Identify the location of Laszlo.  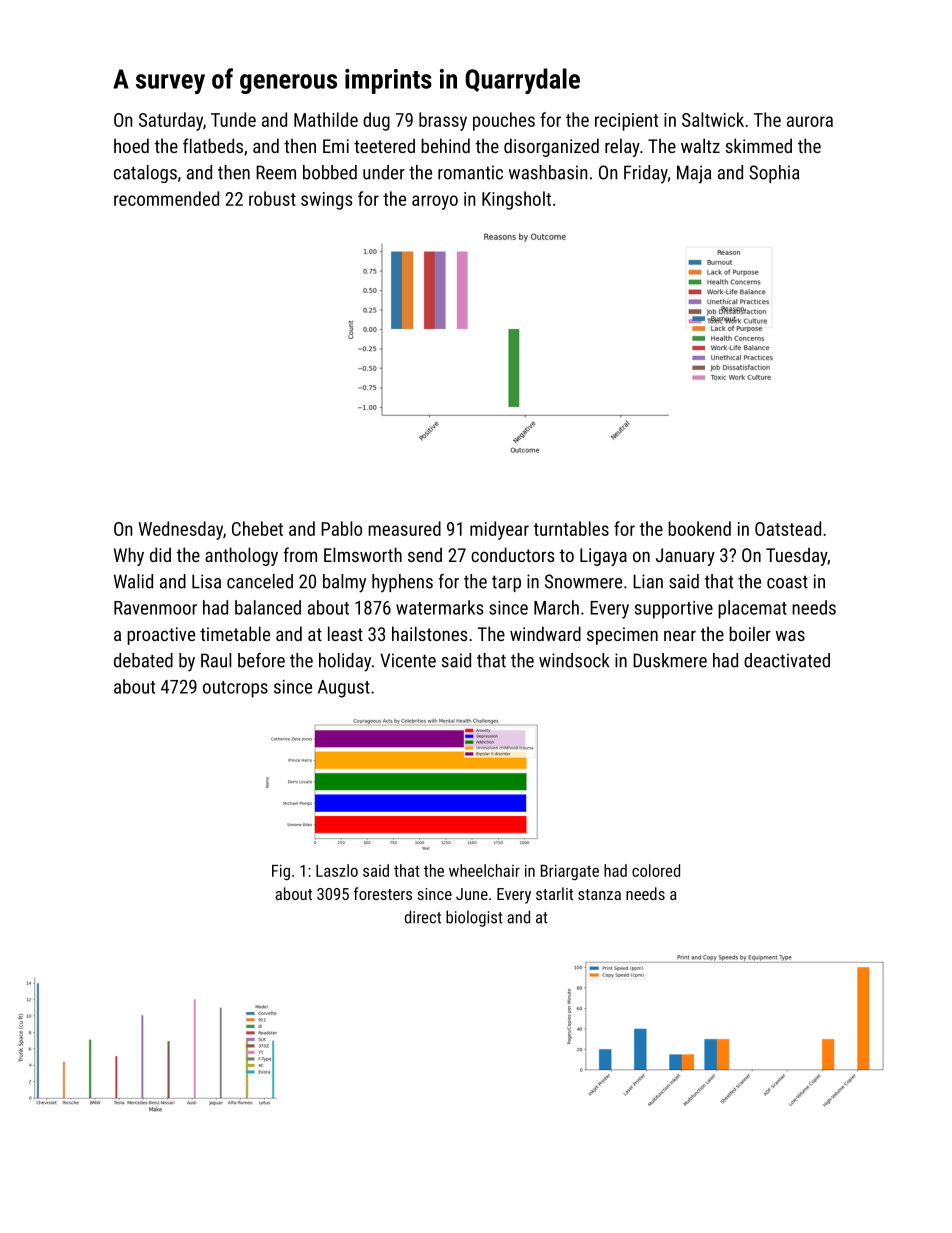
(337, 870).
